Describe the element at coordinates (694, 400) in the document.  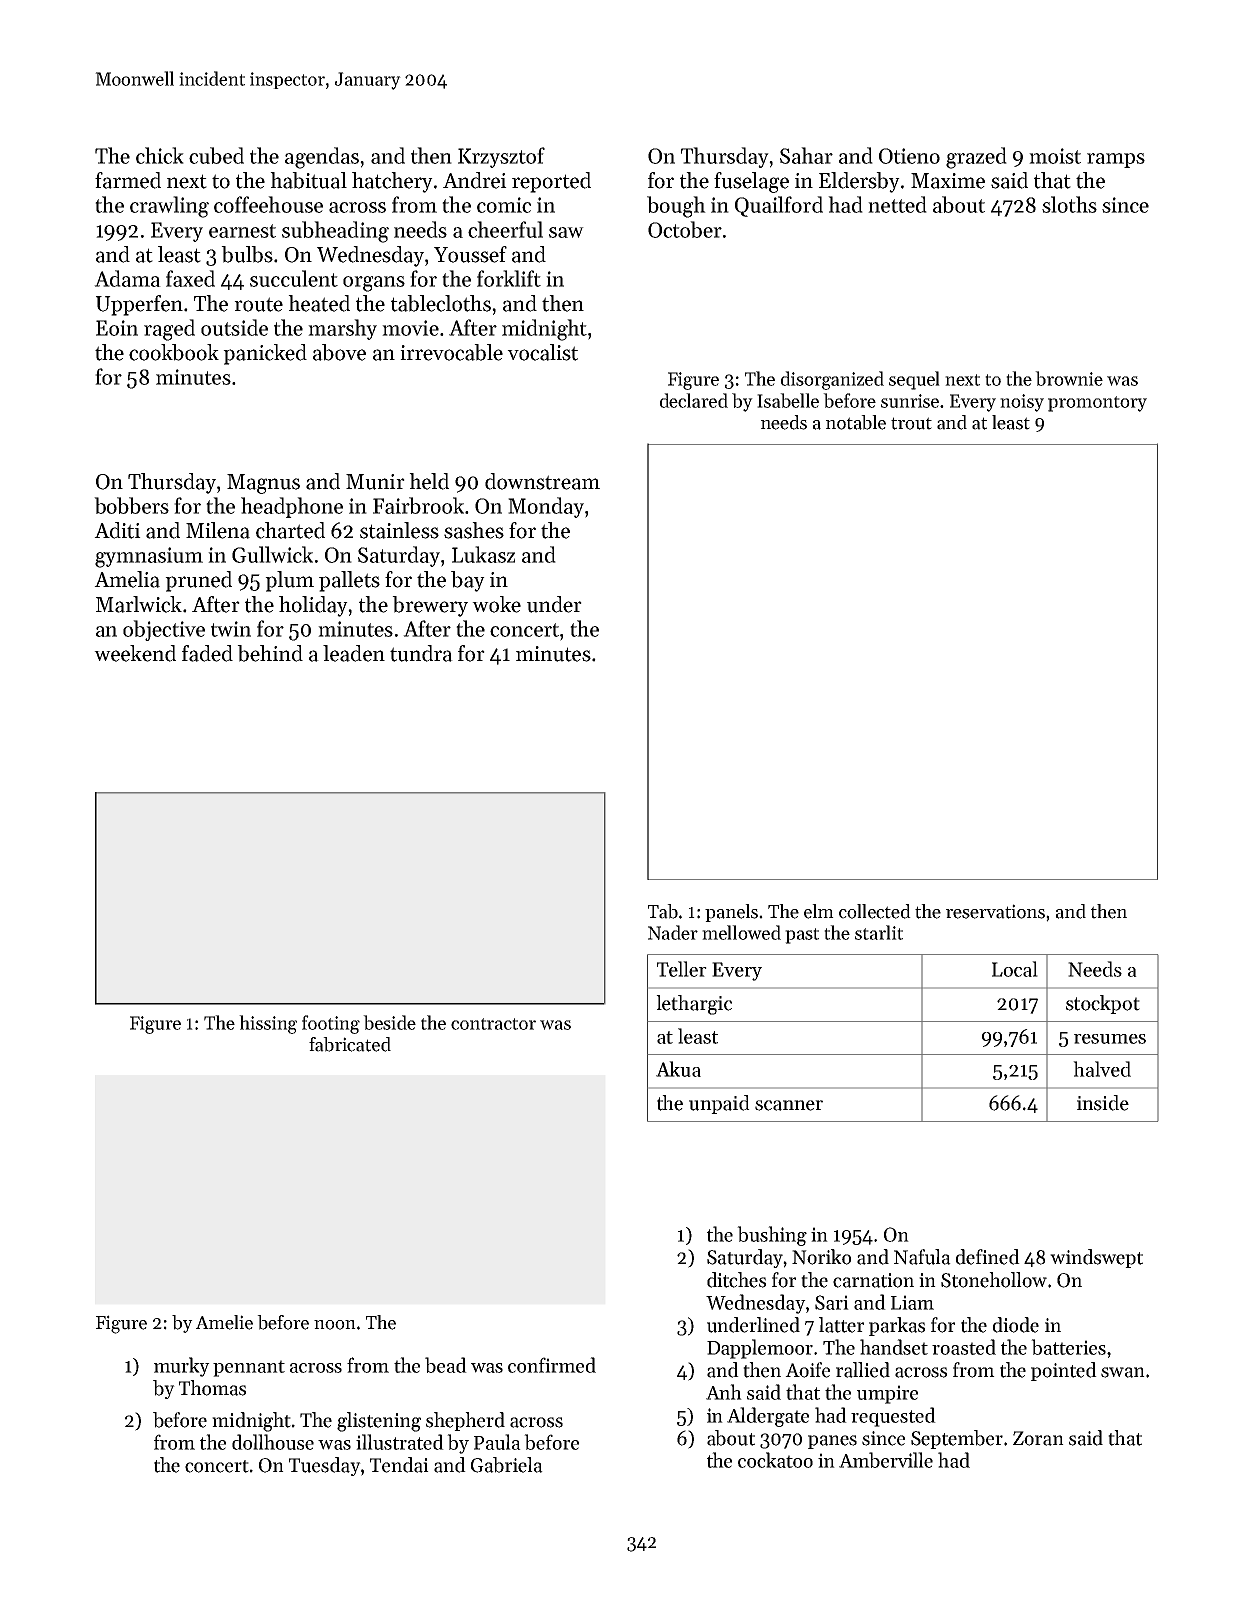
I see `declared` at that location.
